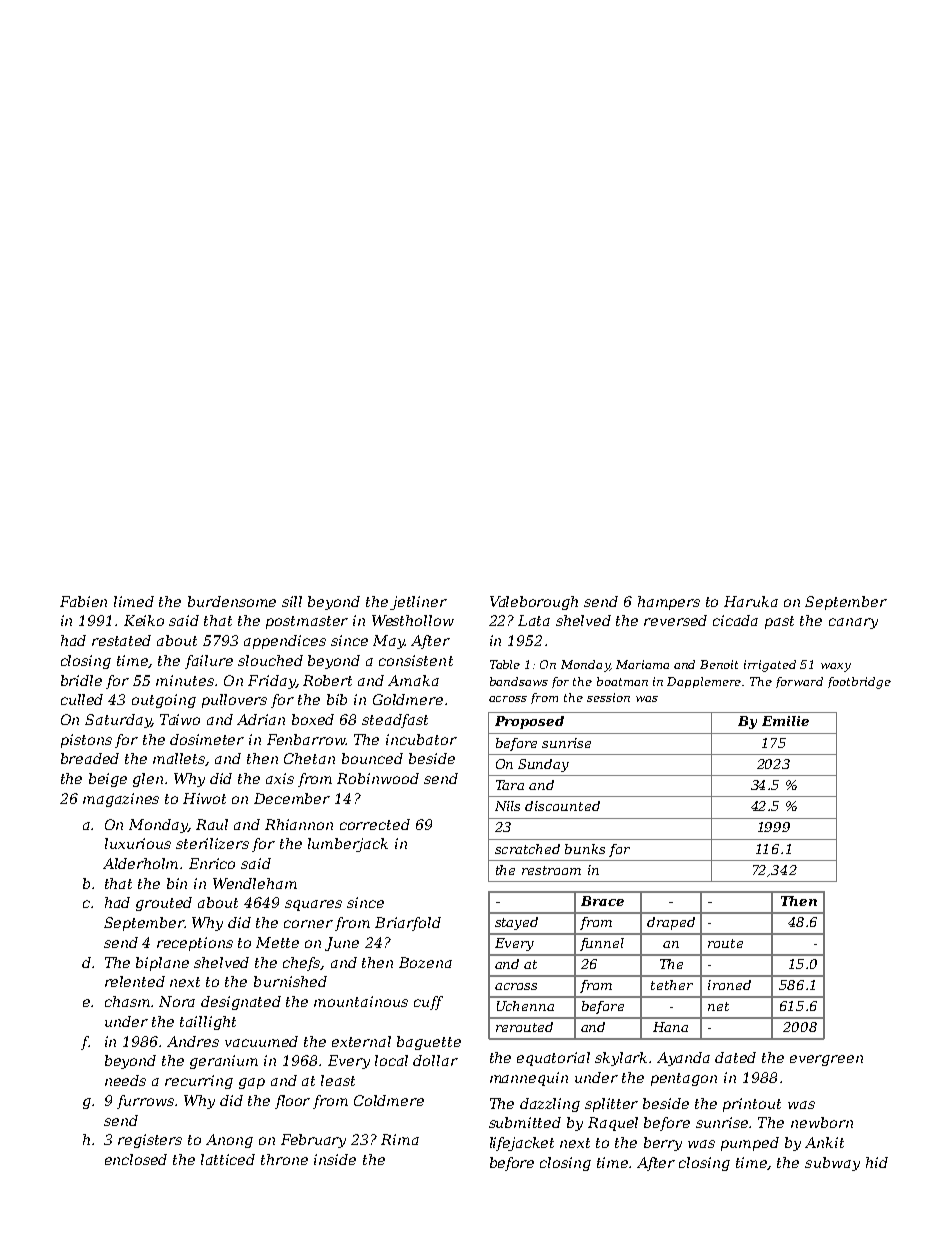  What do you see at coordinates (261, 1041) in the image?
I see `vacuumed` at bounding box center [261, 1041].
